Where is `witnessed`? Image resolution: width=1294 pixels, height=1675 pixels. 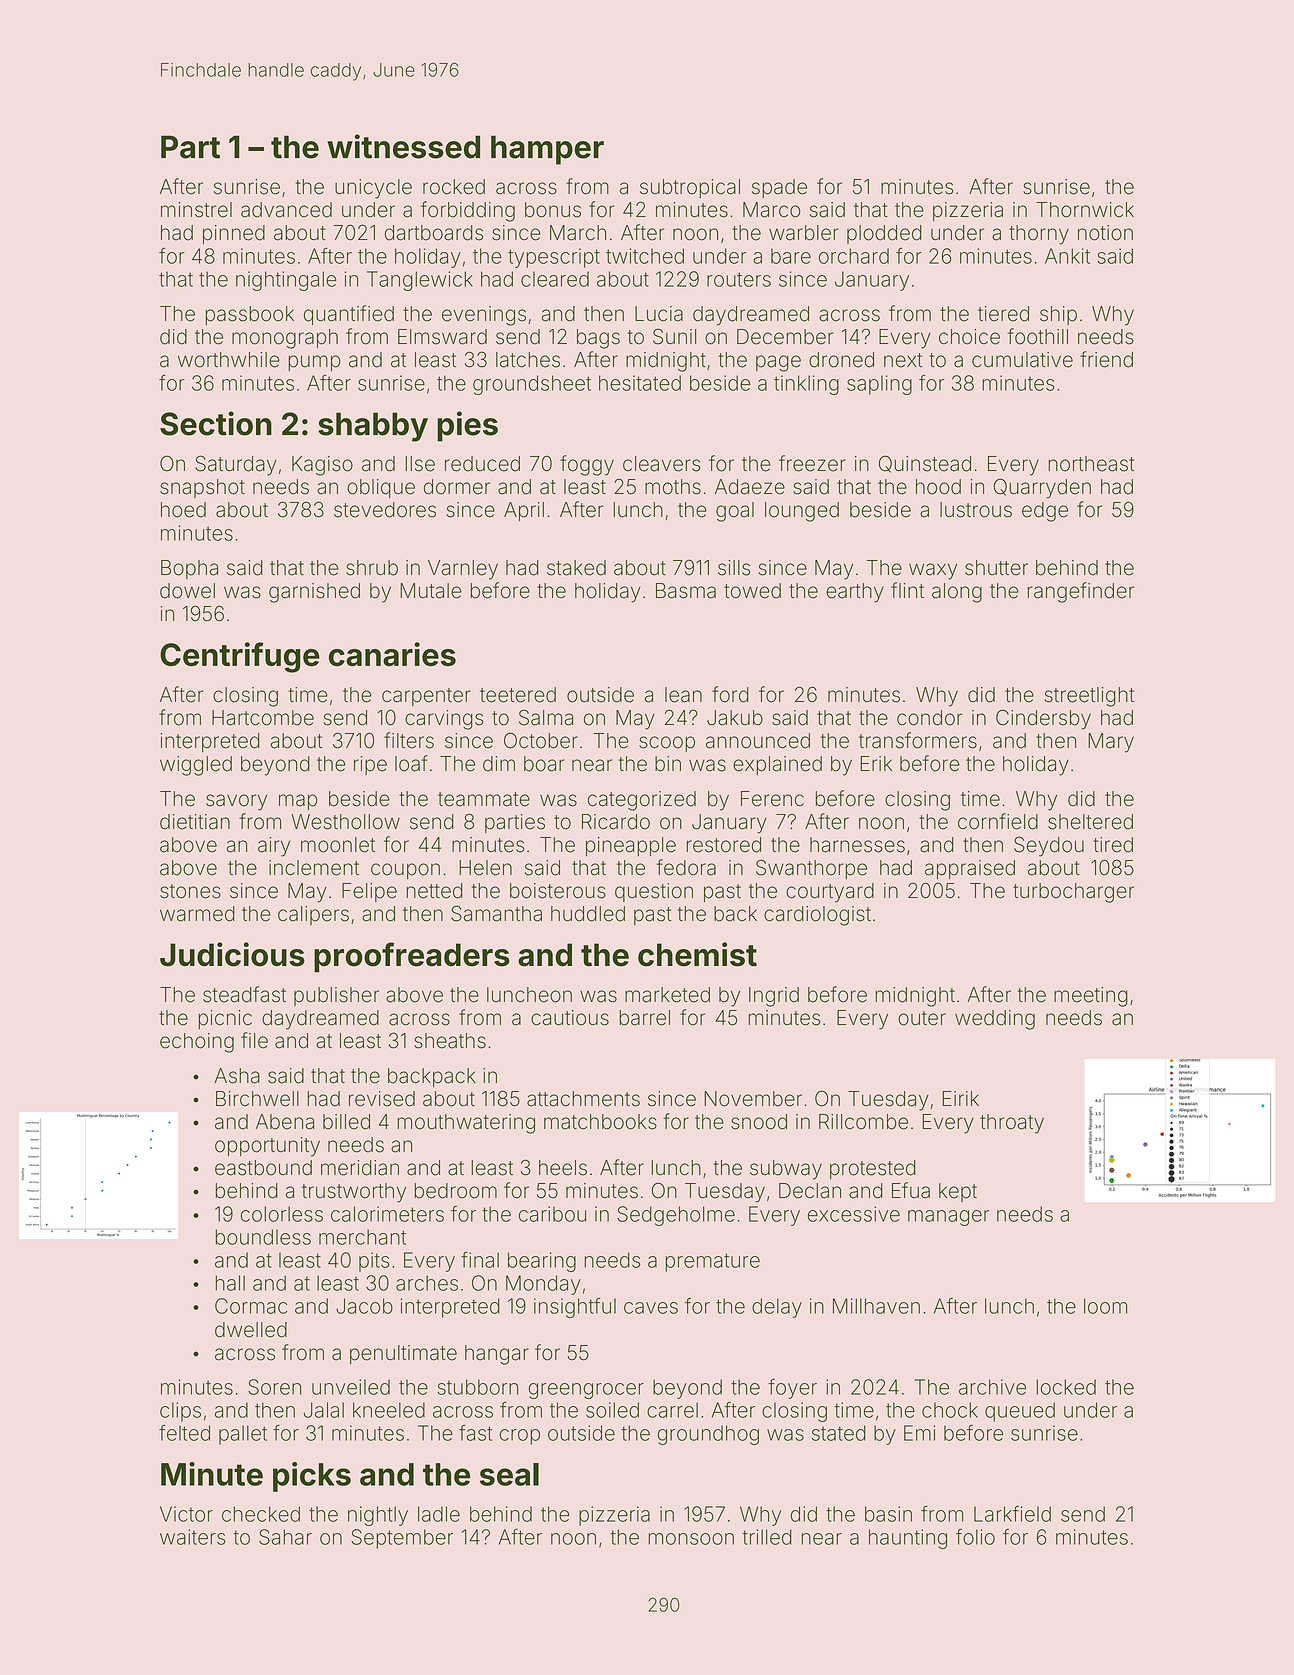 witnessed is located at coordinates (403, 146).
